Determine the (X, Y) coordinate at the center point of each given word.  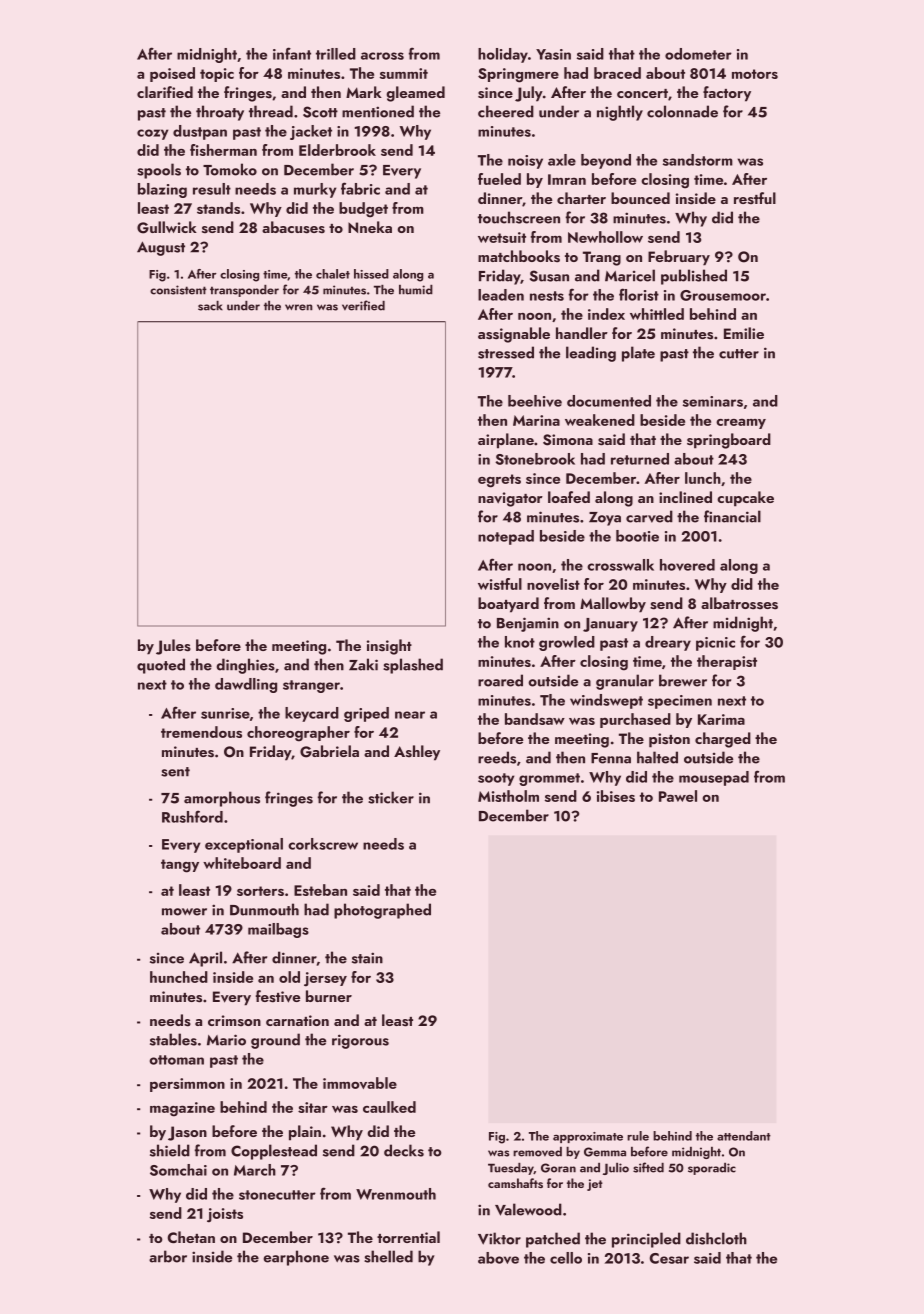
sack (210, 306)
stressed (506, 352)
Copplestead (274, 1152)
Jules (173, 647)
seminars (713, 401)
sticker (391, 797)
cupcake (745, 499)
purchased (635, 720)
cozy (152, 134)
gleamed (415, 94)
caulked (389, 1107)
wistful (500, 584)
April (205, 959)
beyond (606, 161)
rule (638, 1136)
